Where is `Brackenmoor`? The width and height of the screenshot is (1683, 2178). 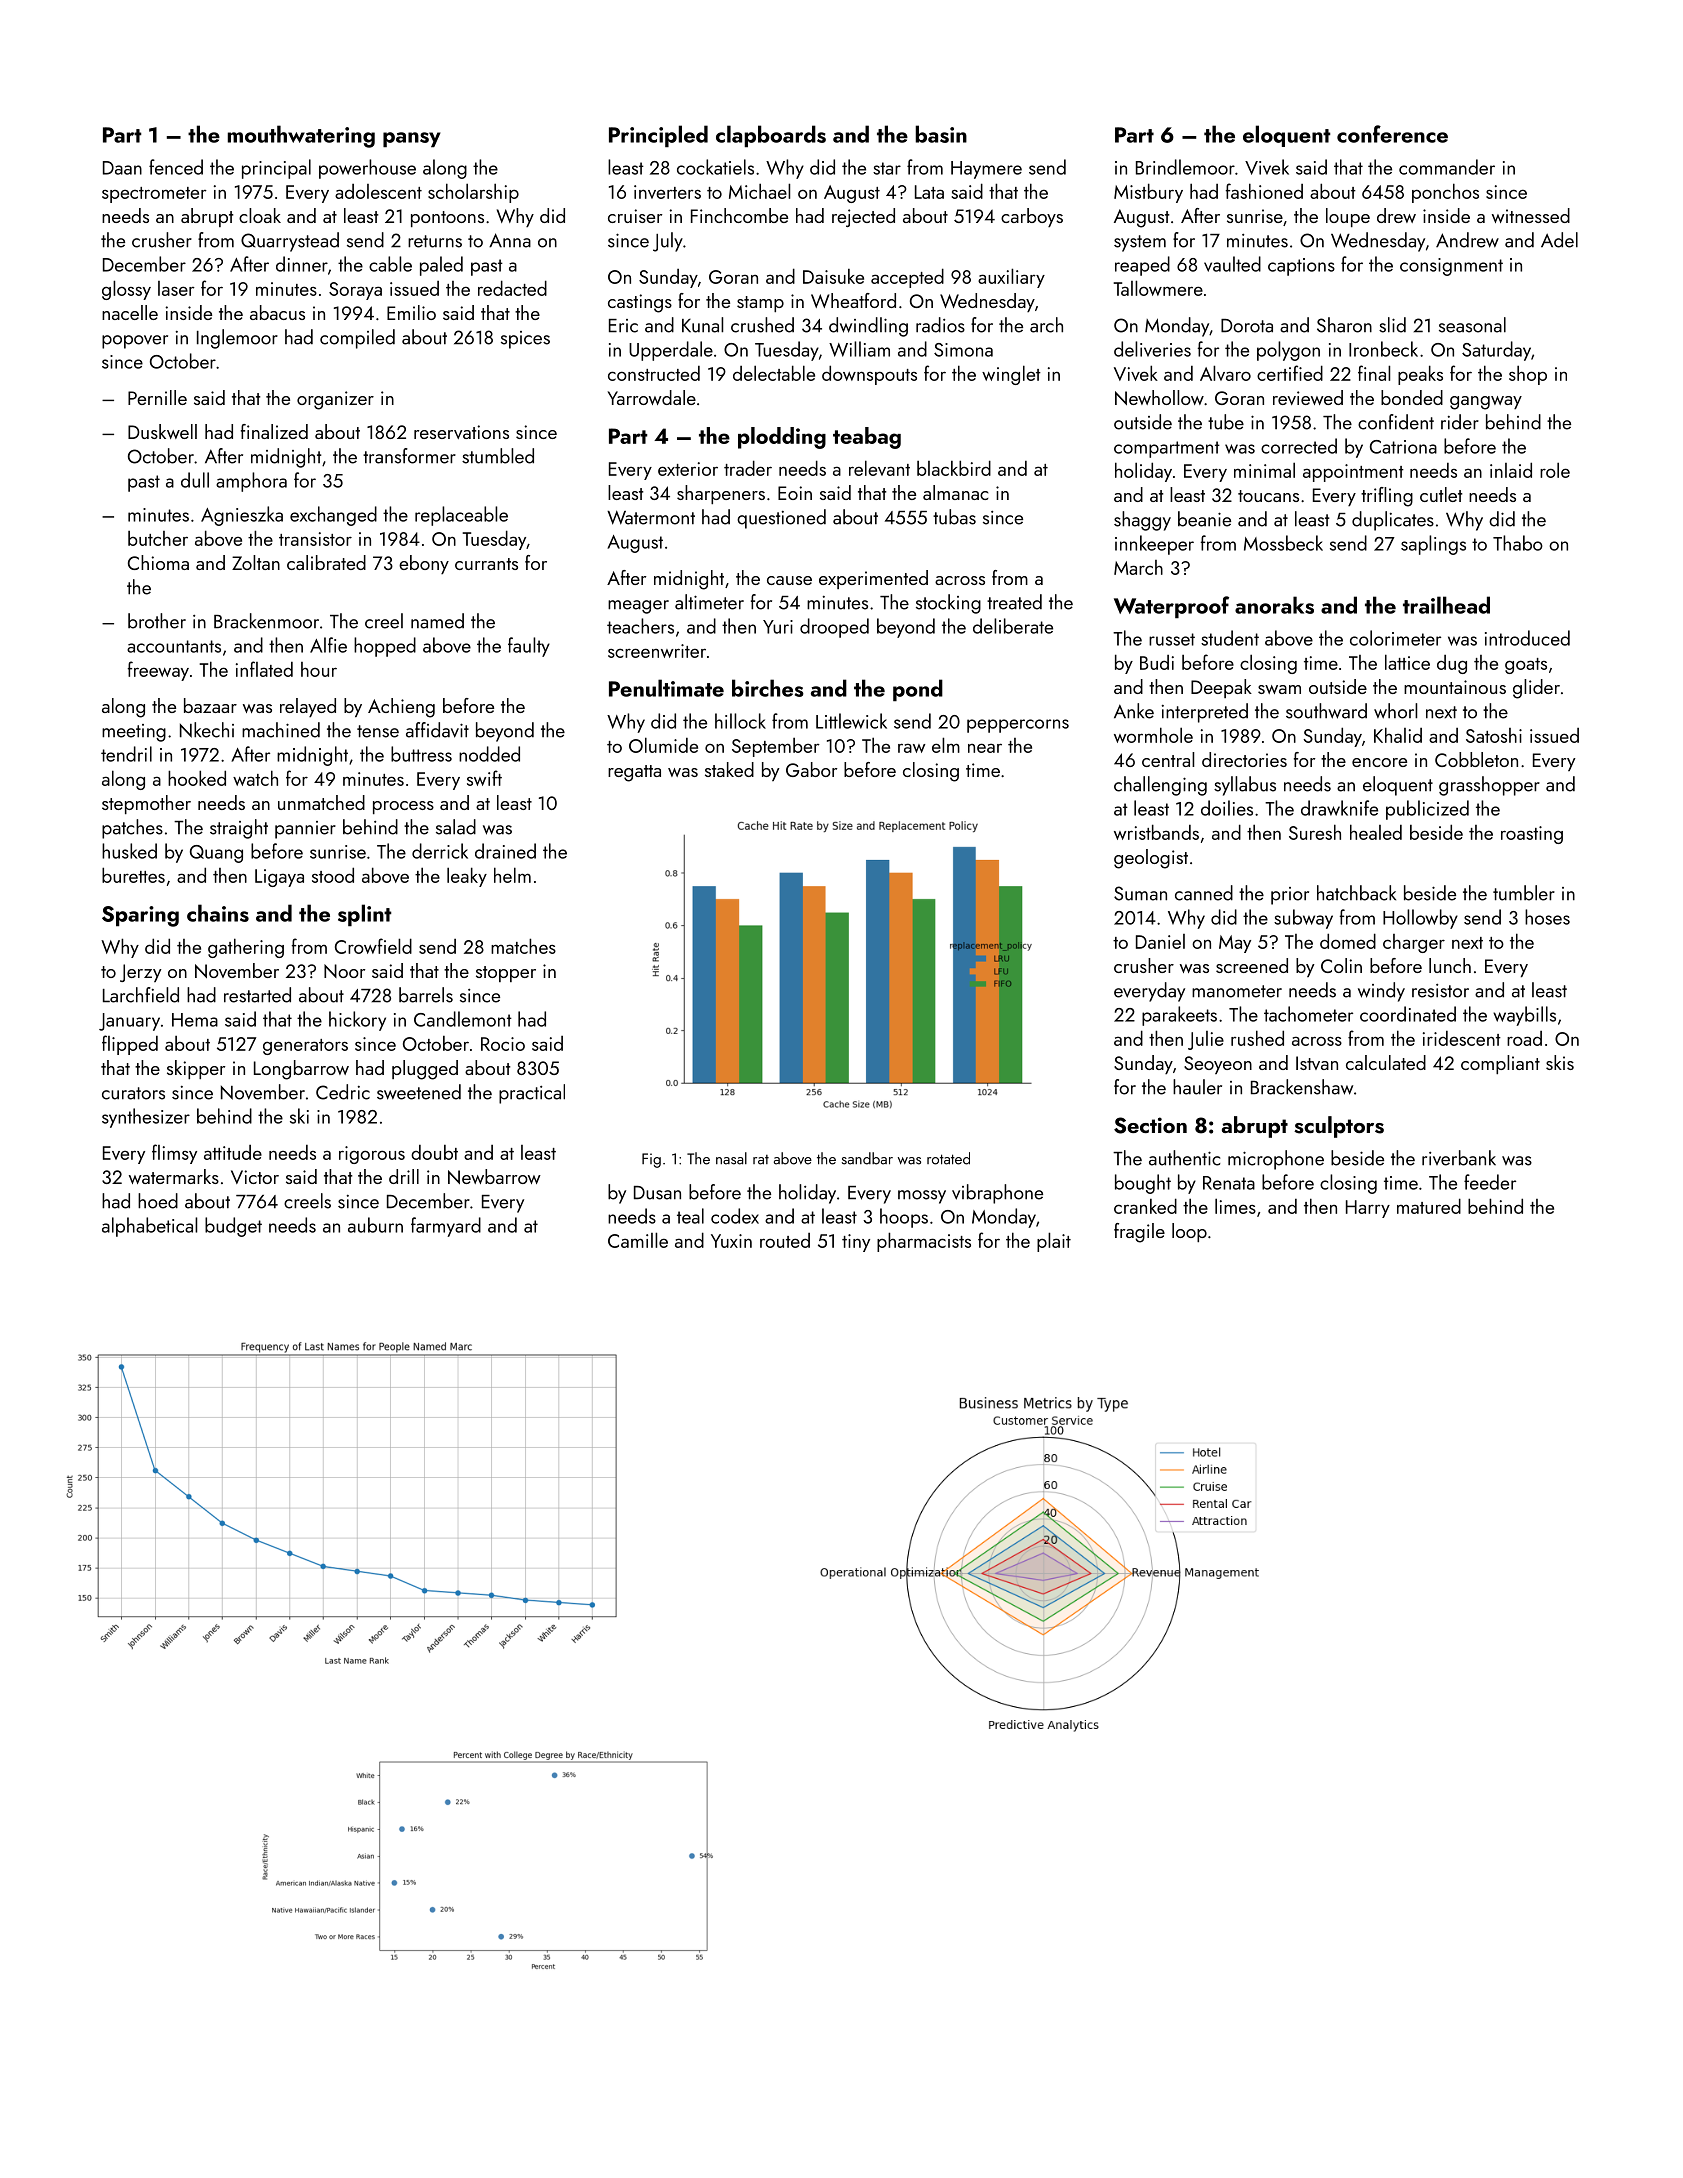 Brackenmoor is located at coordinates (266, 621).
